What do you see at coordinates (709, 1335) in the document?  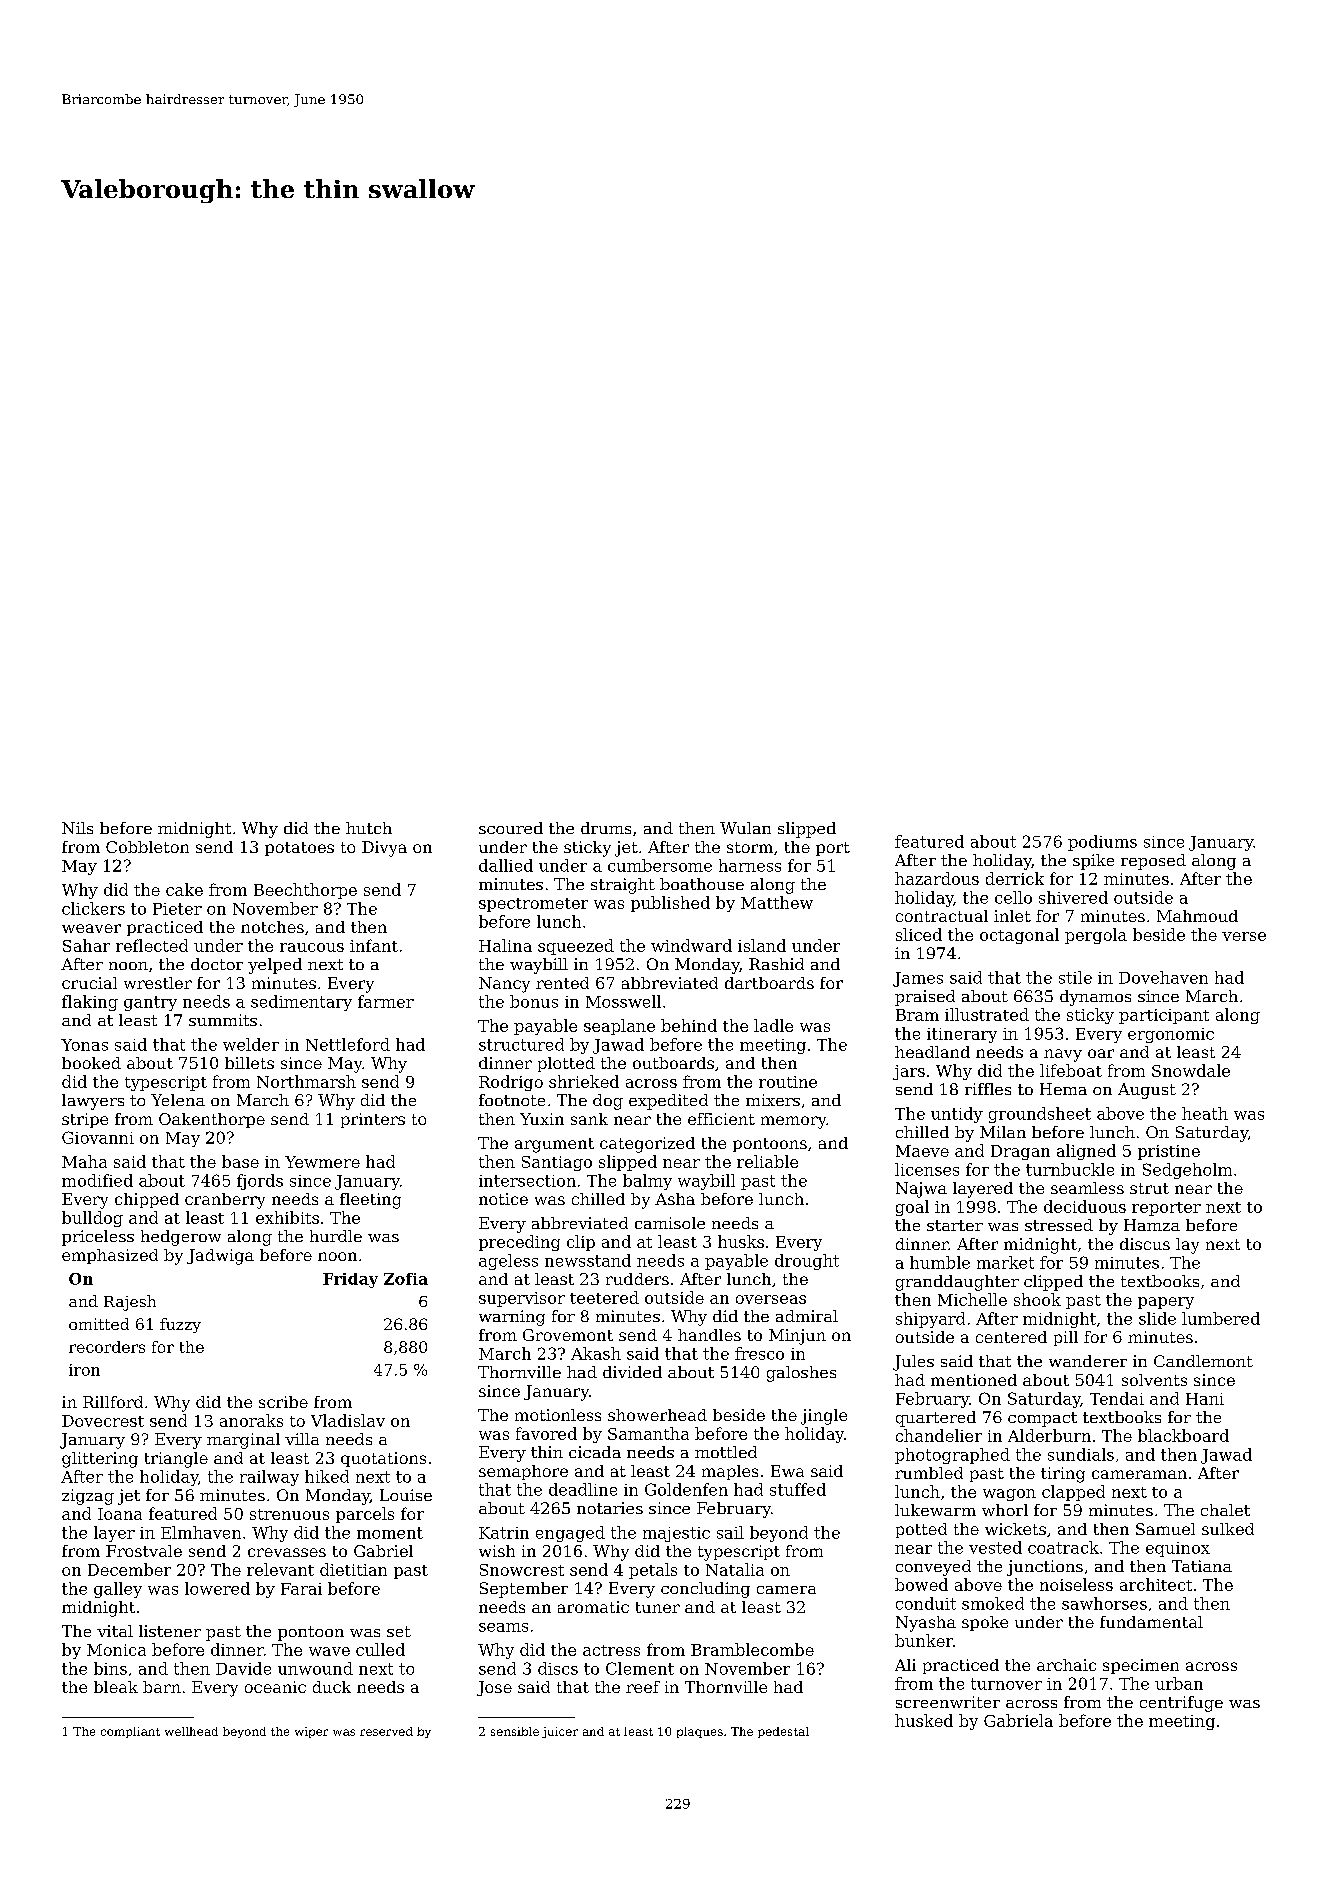 I see `handles` at bounding box center [709, 1335].
